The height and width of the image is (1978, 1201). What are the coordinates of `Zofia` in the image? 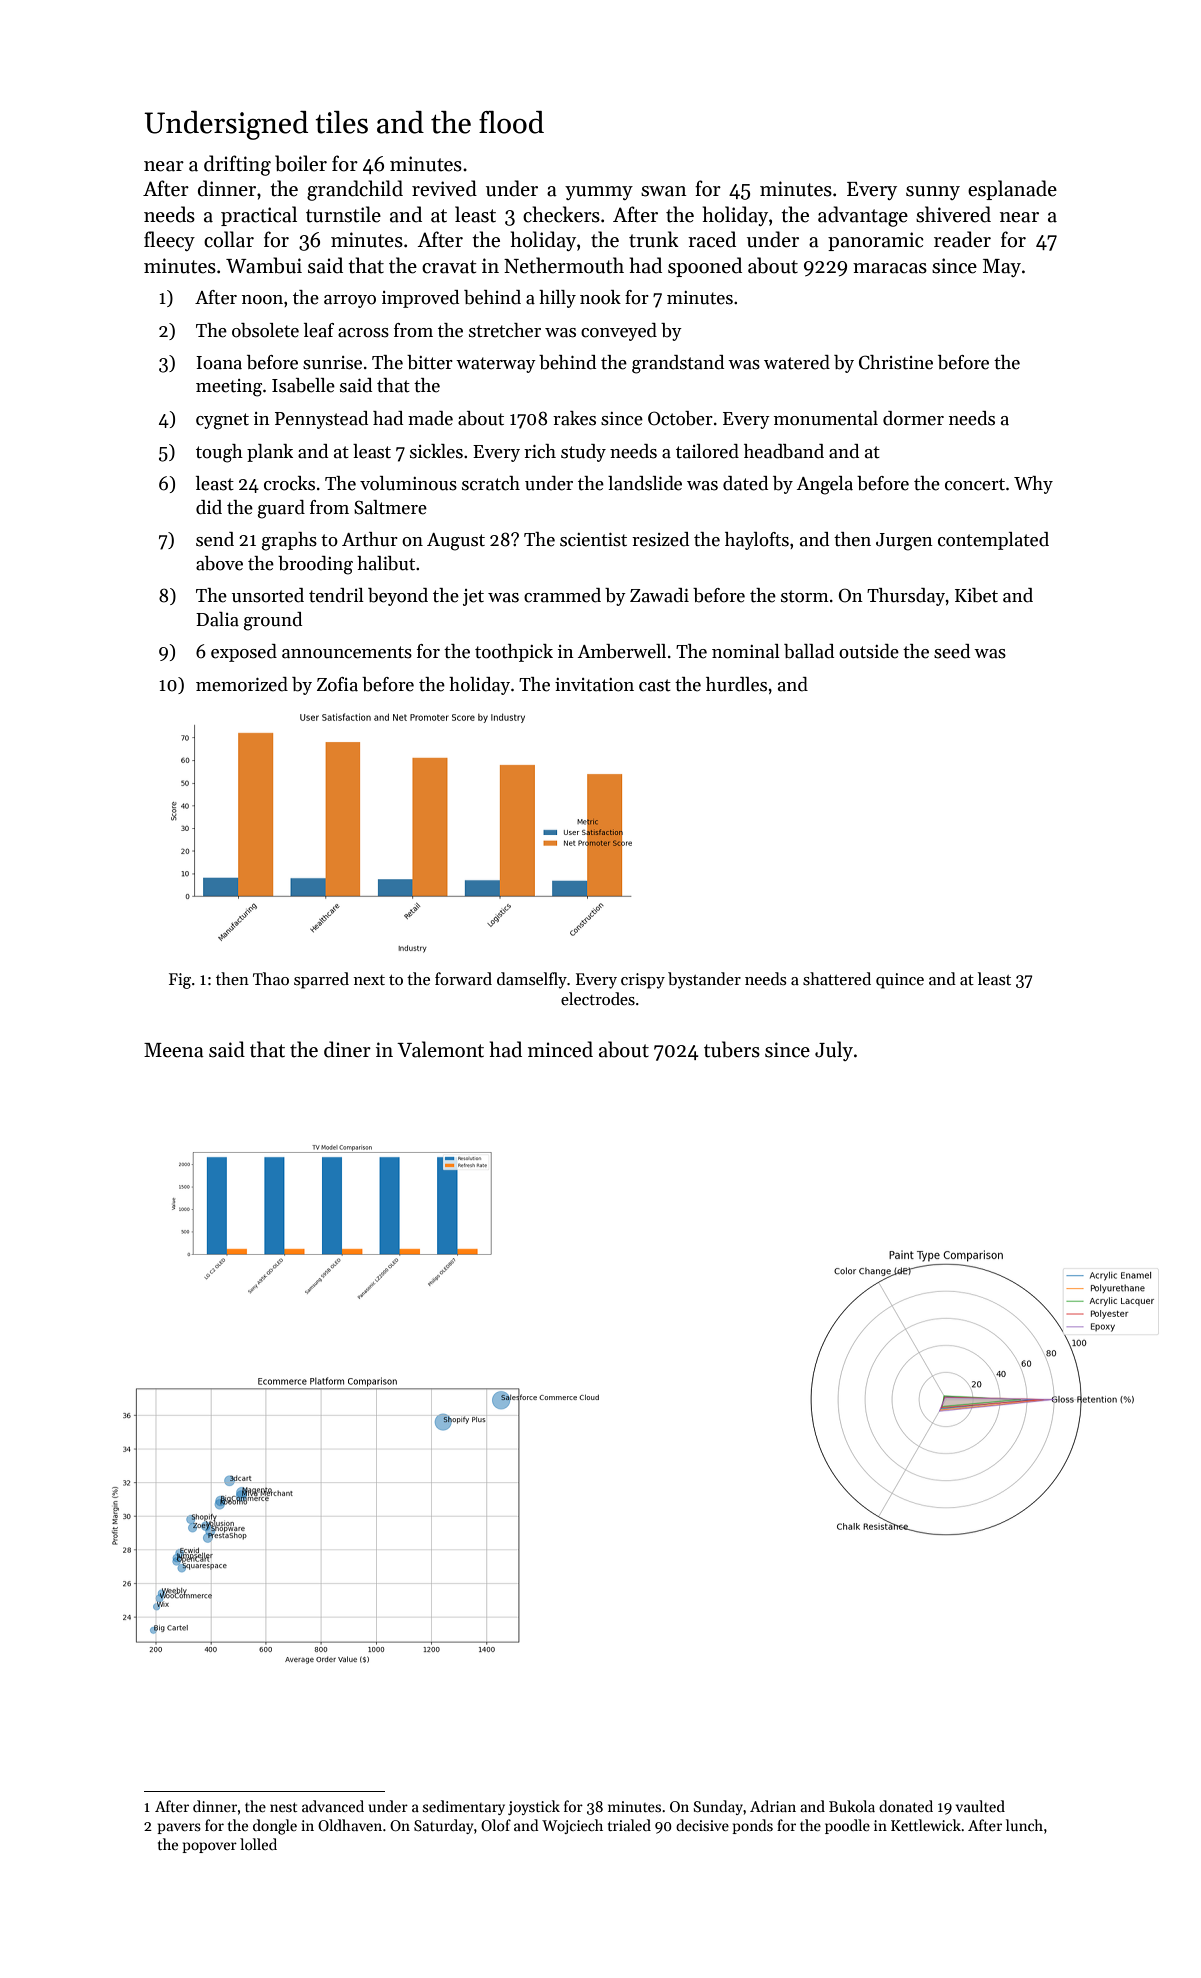 It's located at (337, 684).
